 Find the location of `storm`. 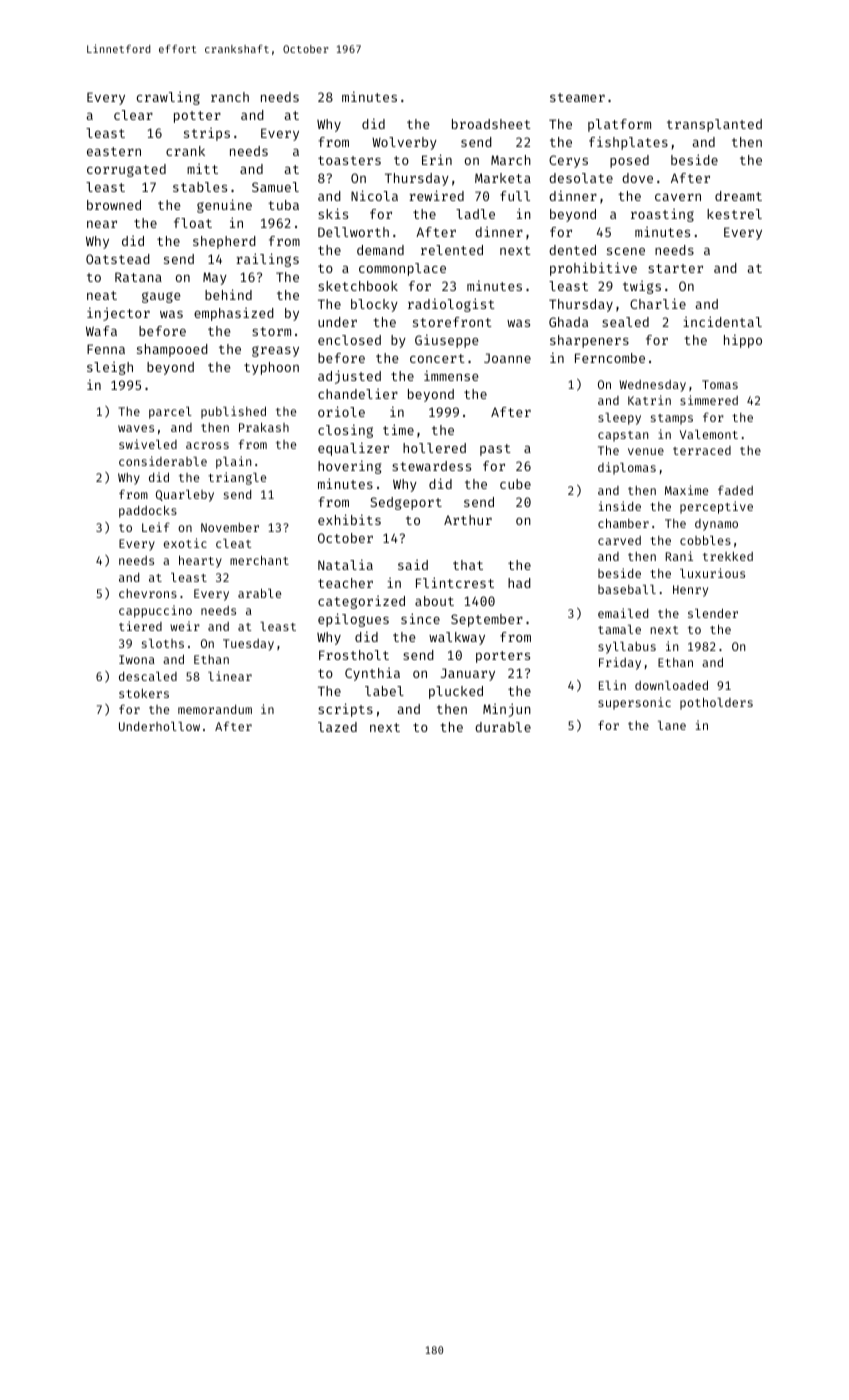

storm is located at coordinates (271, 331).
